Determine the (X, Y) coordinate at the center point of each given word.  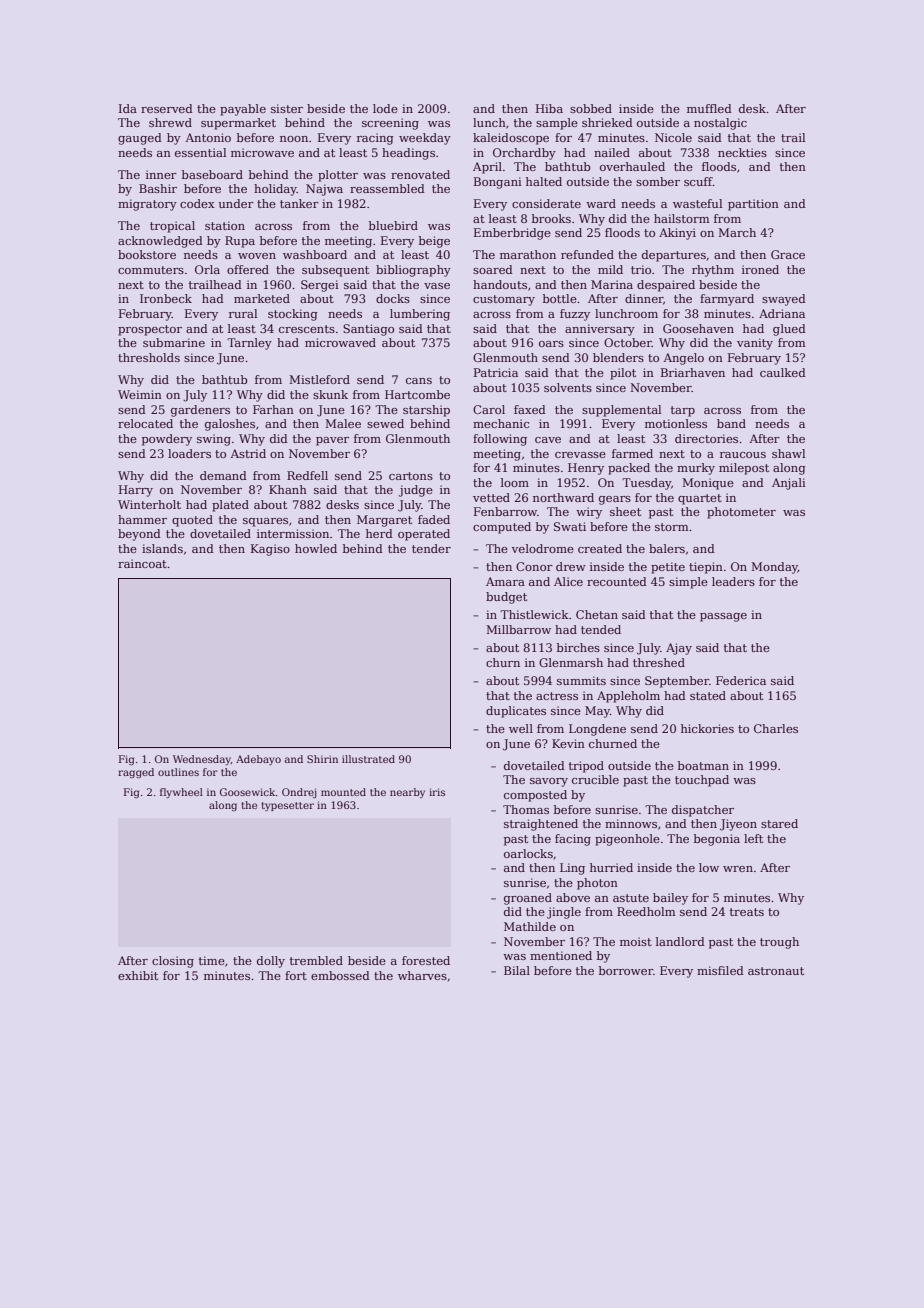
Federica (741, 680)
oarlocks (528, 853)
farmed (632, 453)
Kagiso (270, 550)
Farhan (273, 409)
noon (294, 139)
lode (385, 108)
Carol (489, 409)
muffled (709, 108)
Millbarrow (518, 629)
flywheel (181, 793)
